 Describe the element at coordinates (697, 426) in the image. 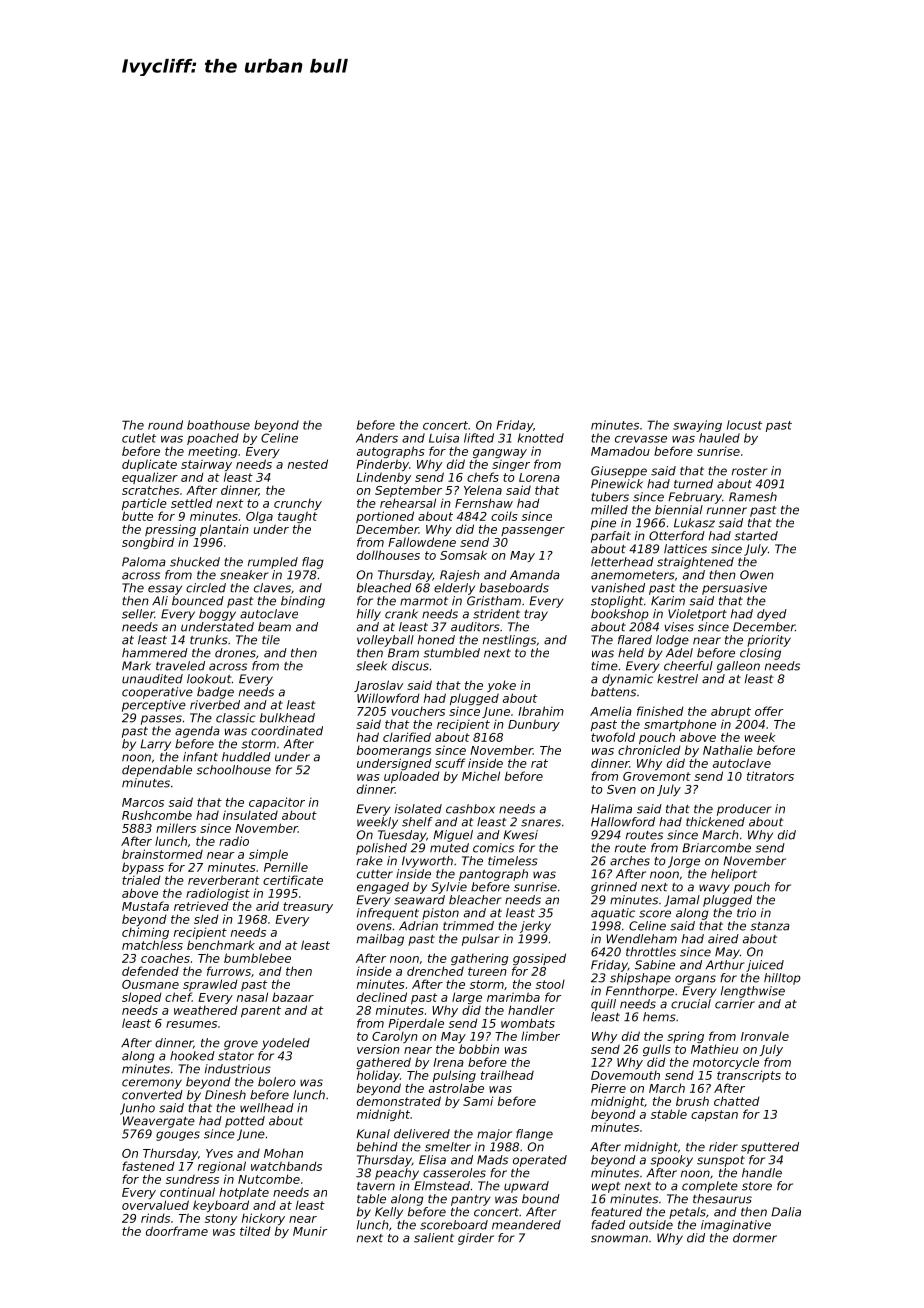

I see `swaying` at that location.
